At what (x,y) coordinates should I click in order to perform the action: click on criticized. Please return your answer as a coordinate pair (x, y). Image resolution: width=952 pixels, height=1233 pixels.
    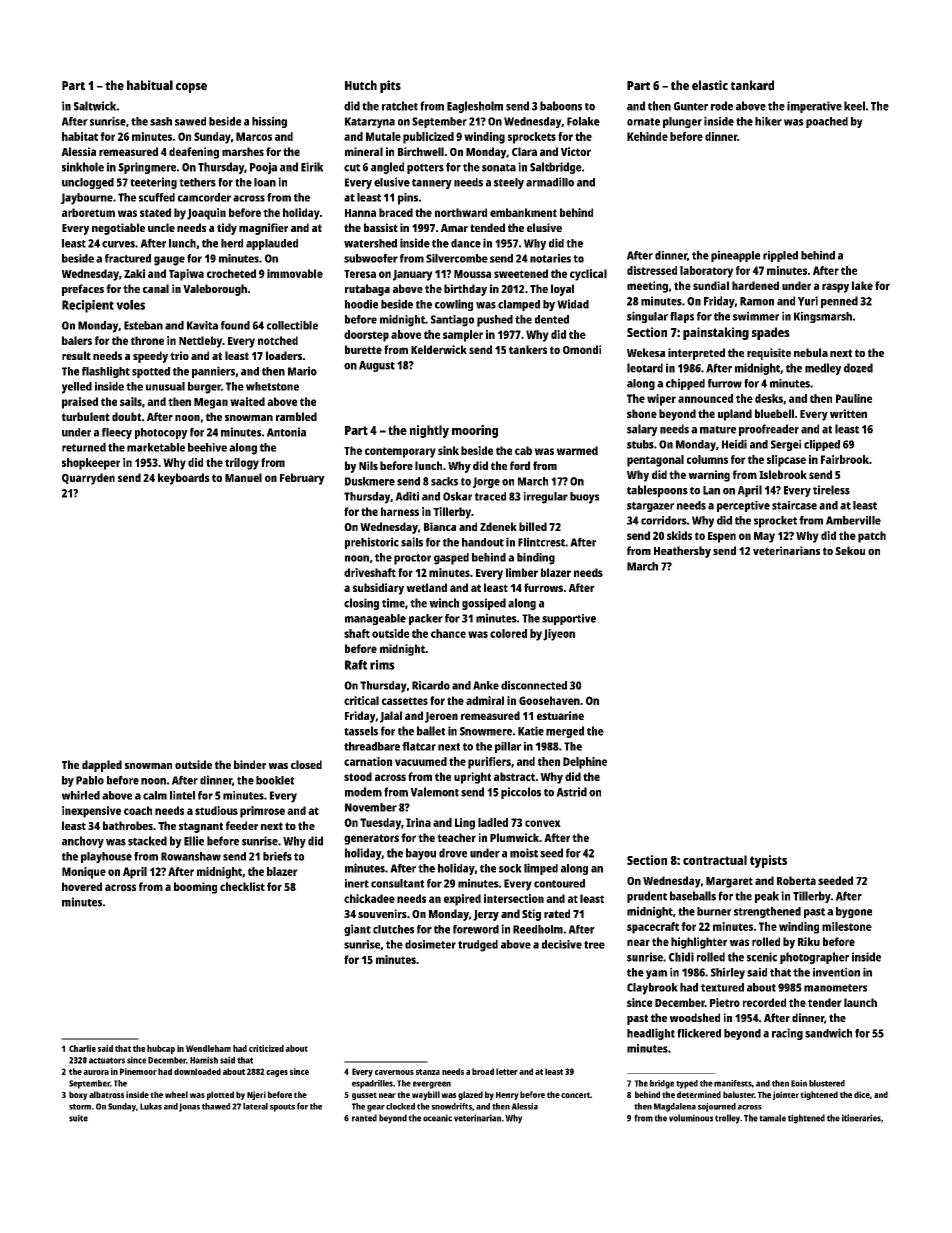
    Looking at the image, I should click on (266, 1048).
